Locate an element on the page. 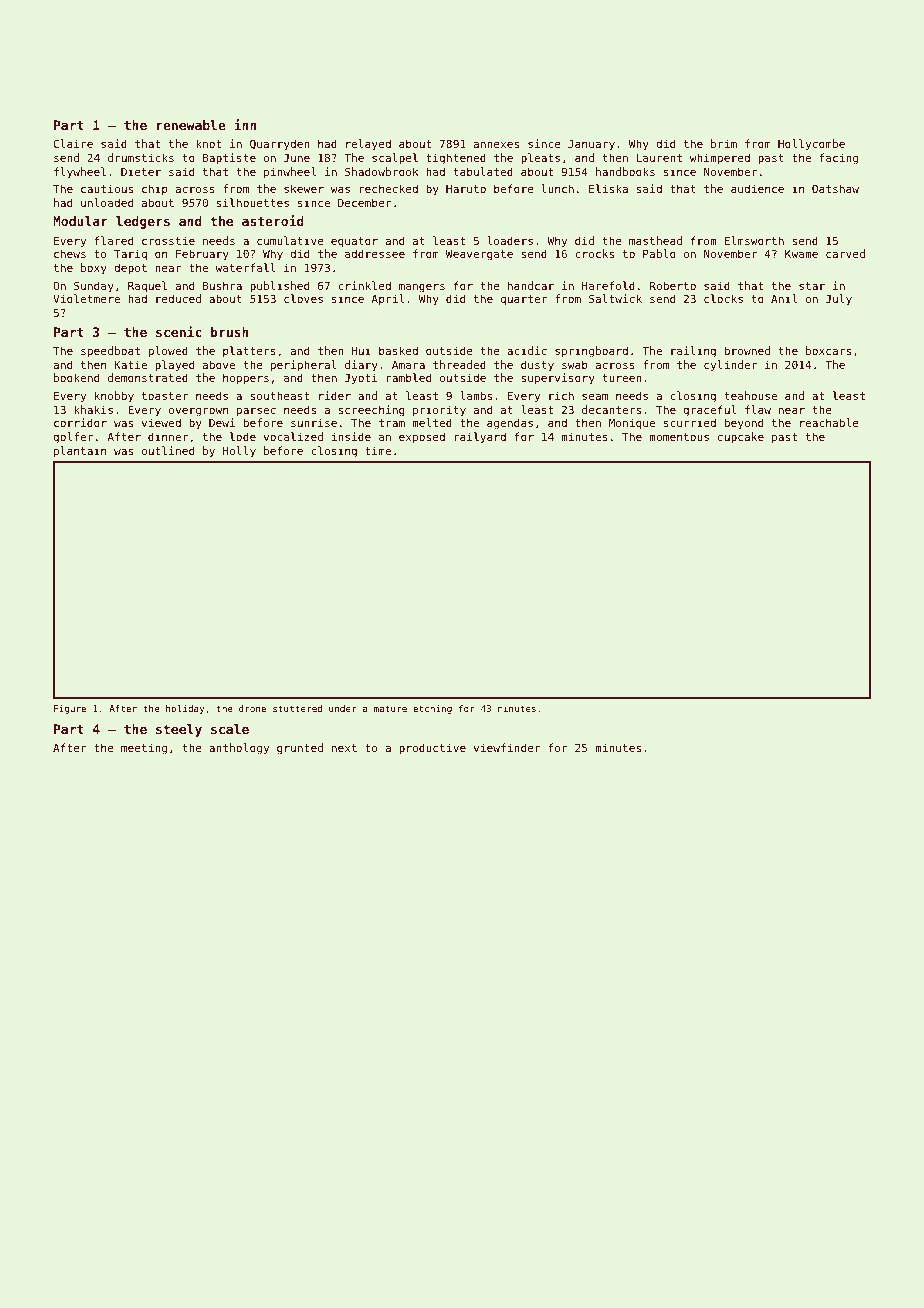 The height and width of the image is (1308, 924). Katie is located at coordinates (130, 364).
